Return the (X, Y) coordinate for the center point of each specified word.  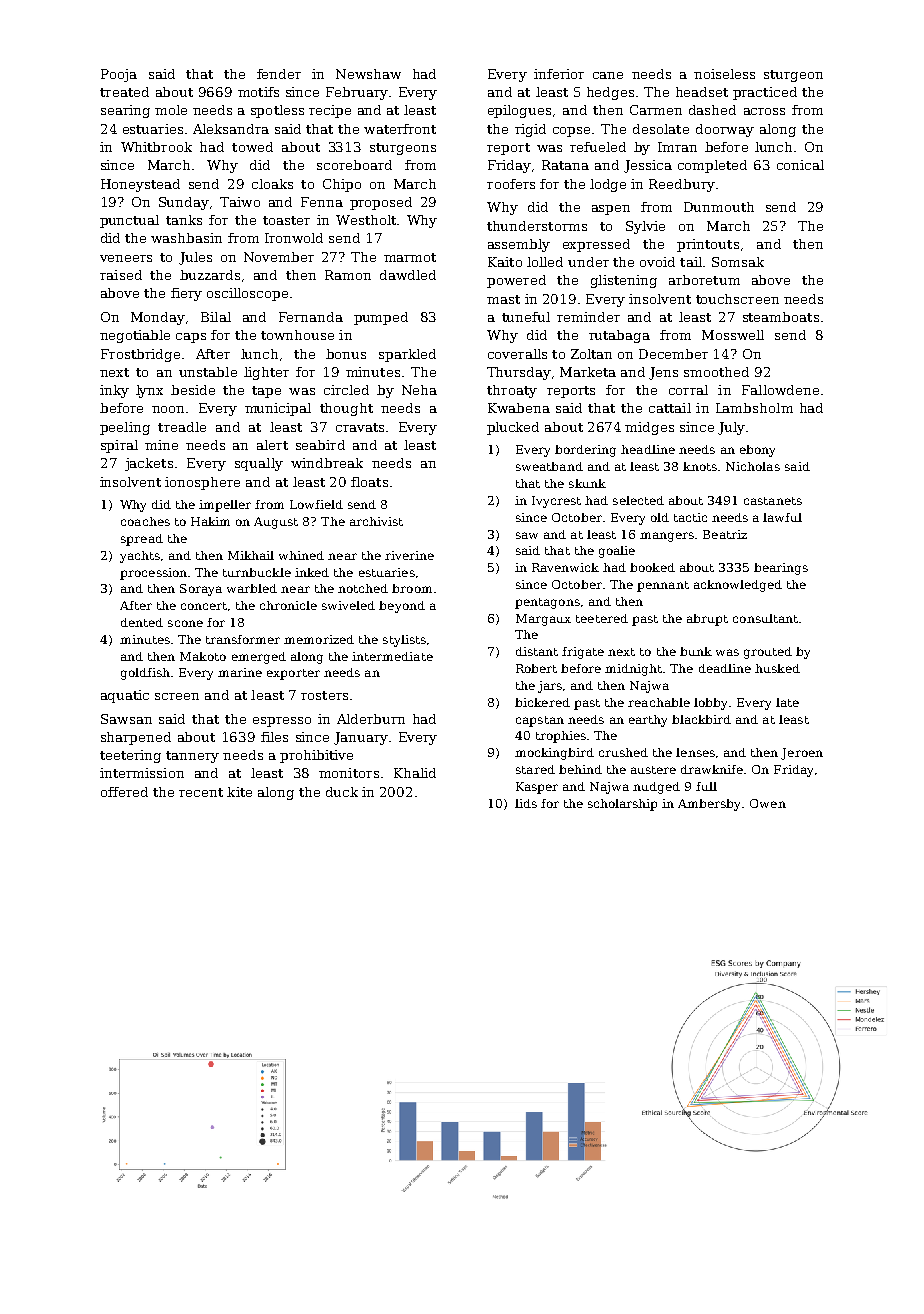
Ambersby (709, 805)
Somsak (738, 262)
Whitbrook (156, 147)
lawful (782, 517)
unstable (208, 372)
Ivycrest (556, 502)
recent (201, 792)
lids (526, 803)
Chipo (342, 185)
